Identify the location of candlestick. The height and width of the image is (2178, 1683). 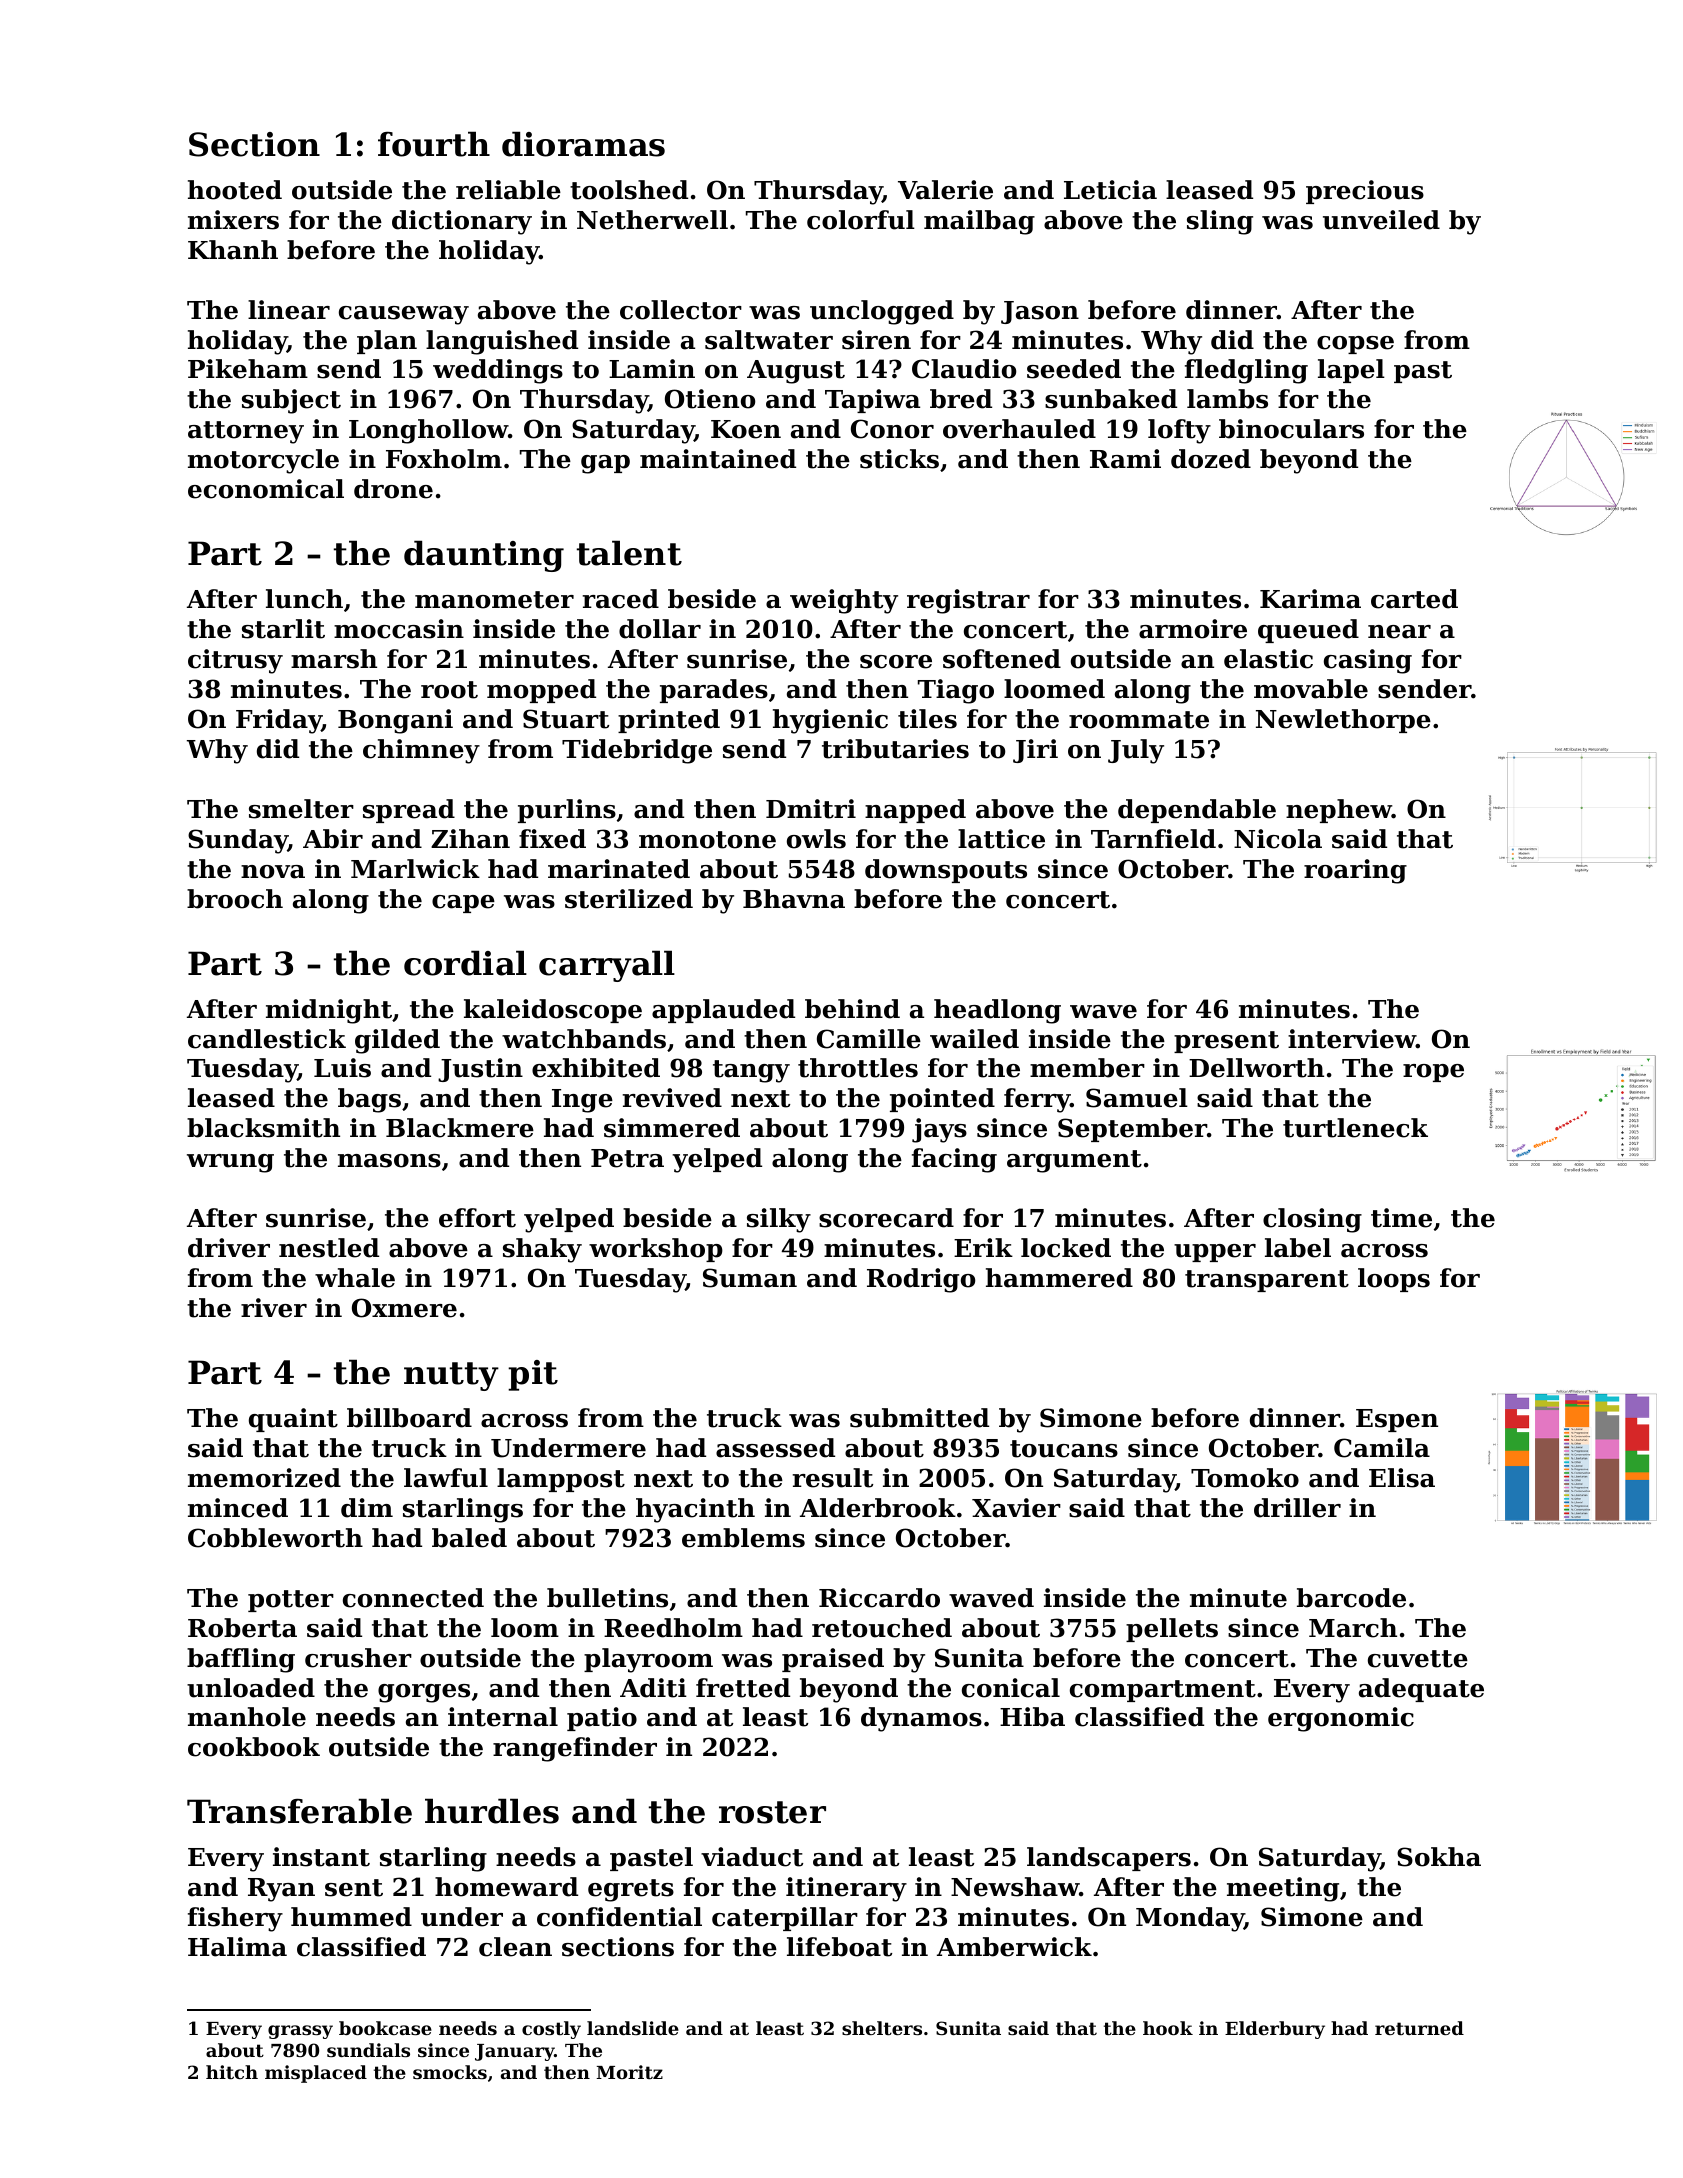
(267, 1039).
